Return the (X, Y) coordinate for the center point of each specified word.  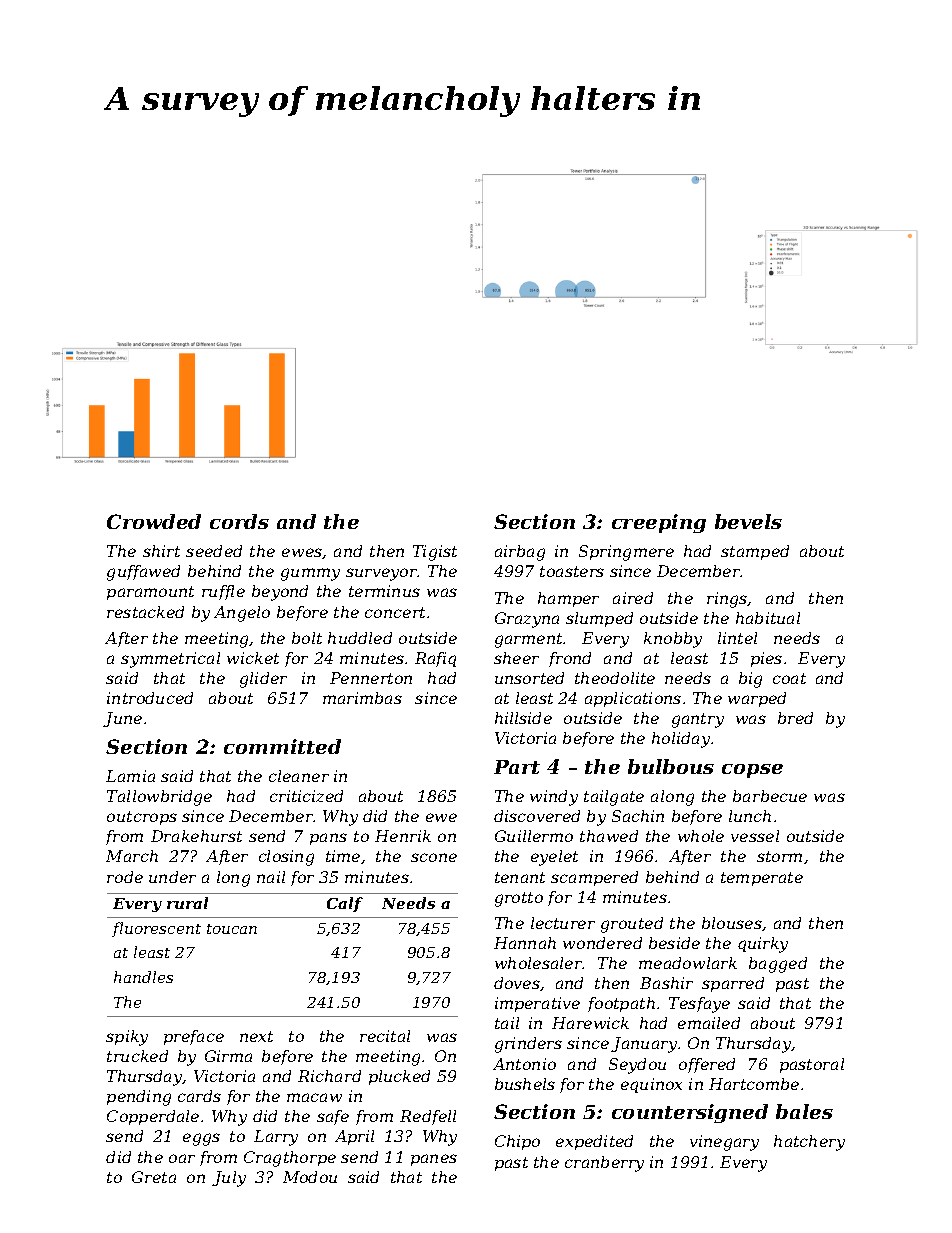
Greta (154, 1177)
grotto (519, 899)
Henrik (403, 836)
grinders (528, 1045)
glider (263, 680)
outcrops (142, 818)
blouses (732, 923)
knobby (673, 640)
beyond (280, 593)
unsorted (529, 678)
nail (271, 877)
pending (139, 1098)
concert (395, 612)
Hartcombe (754, 1084)
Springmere (626, 553)
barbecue (770, 796)
